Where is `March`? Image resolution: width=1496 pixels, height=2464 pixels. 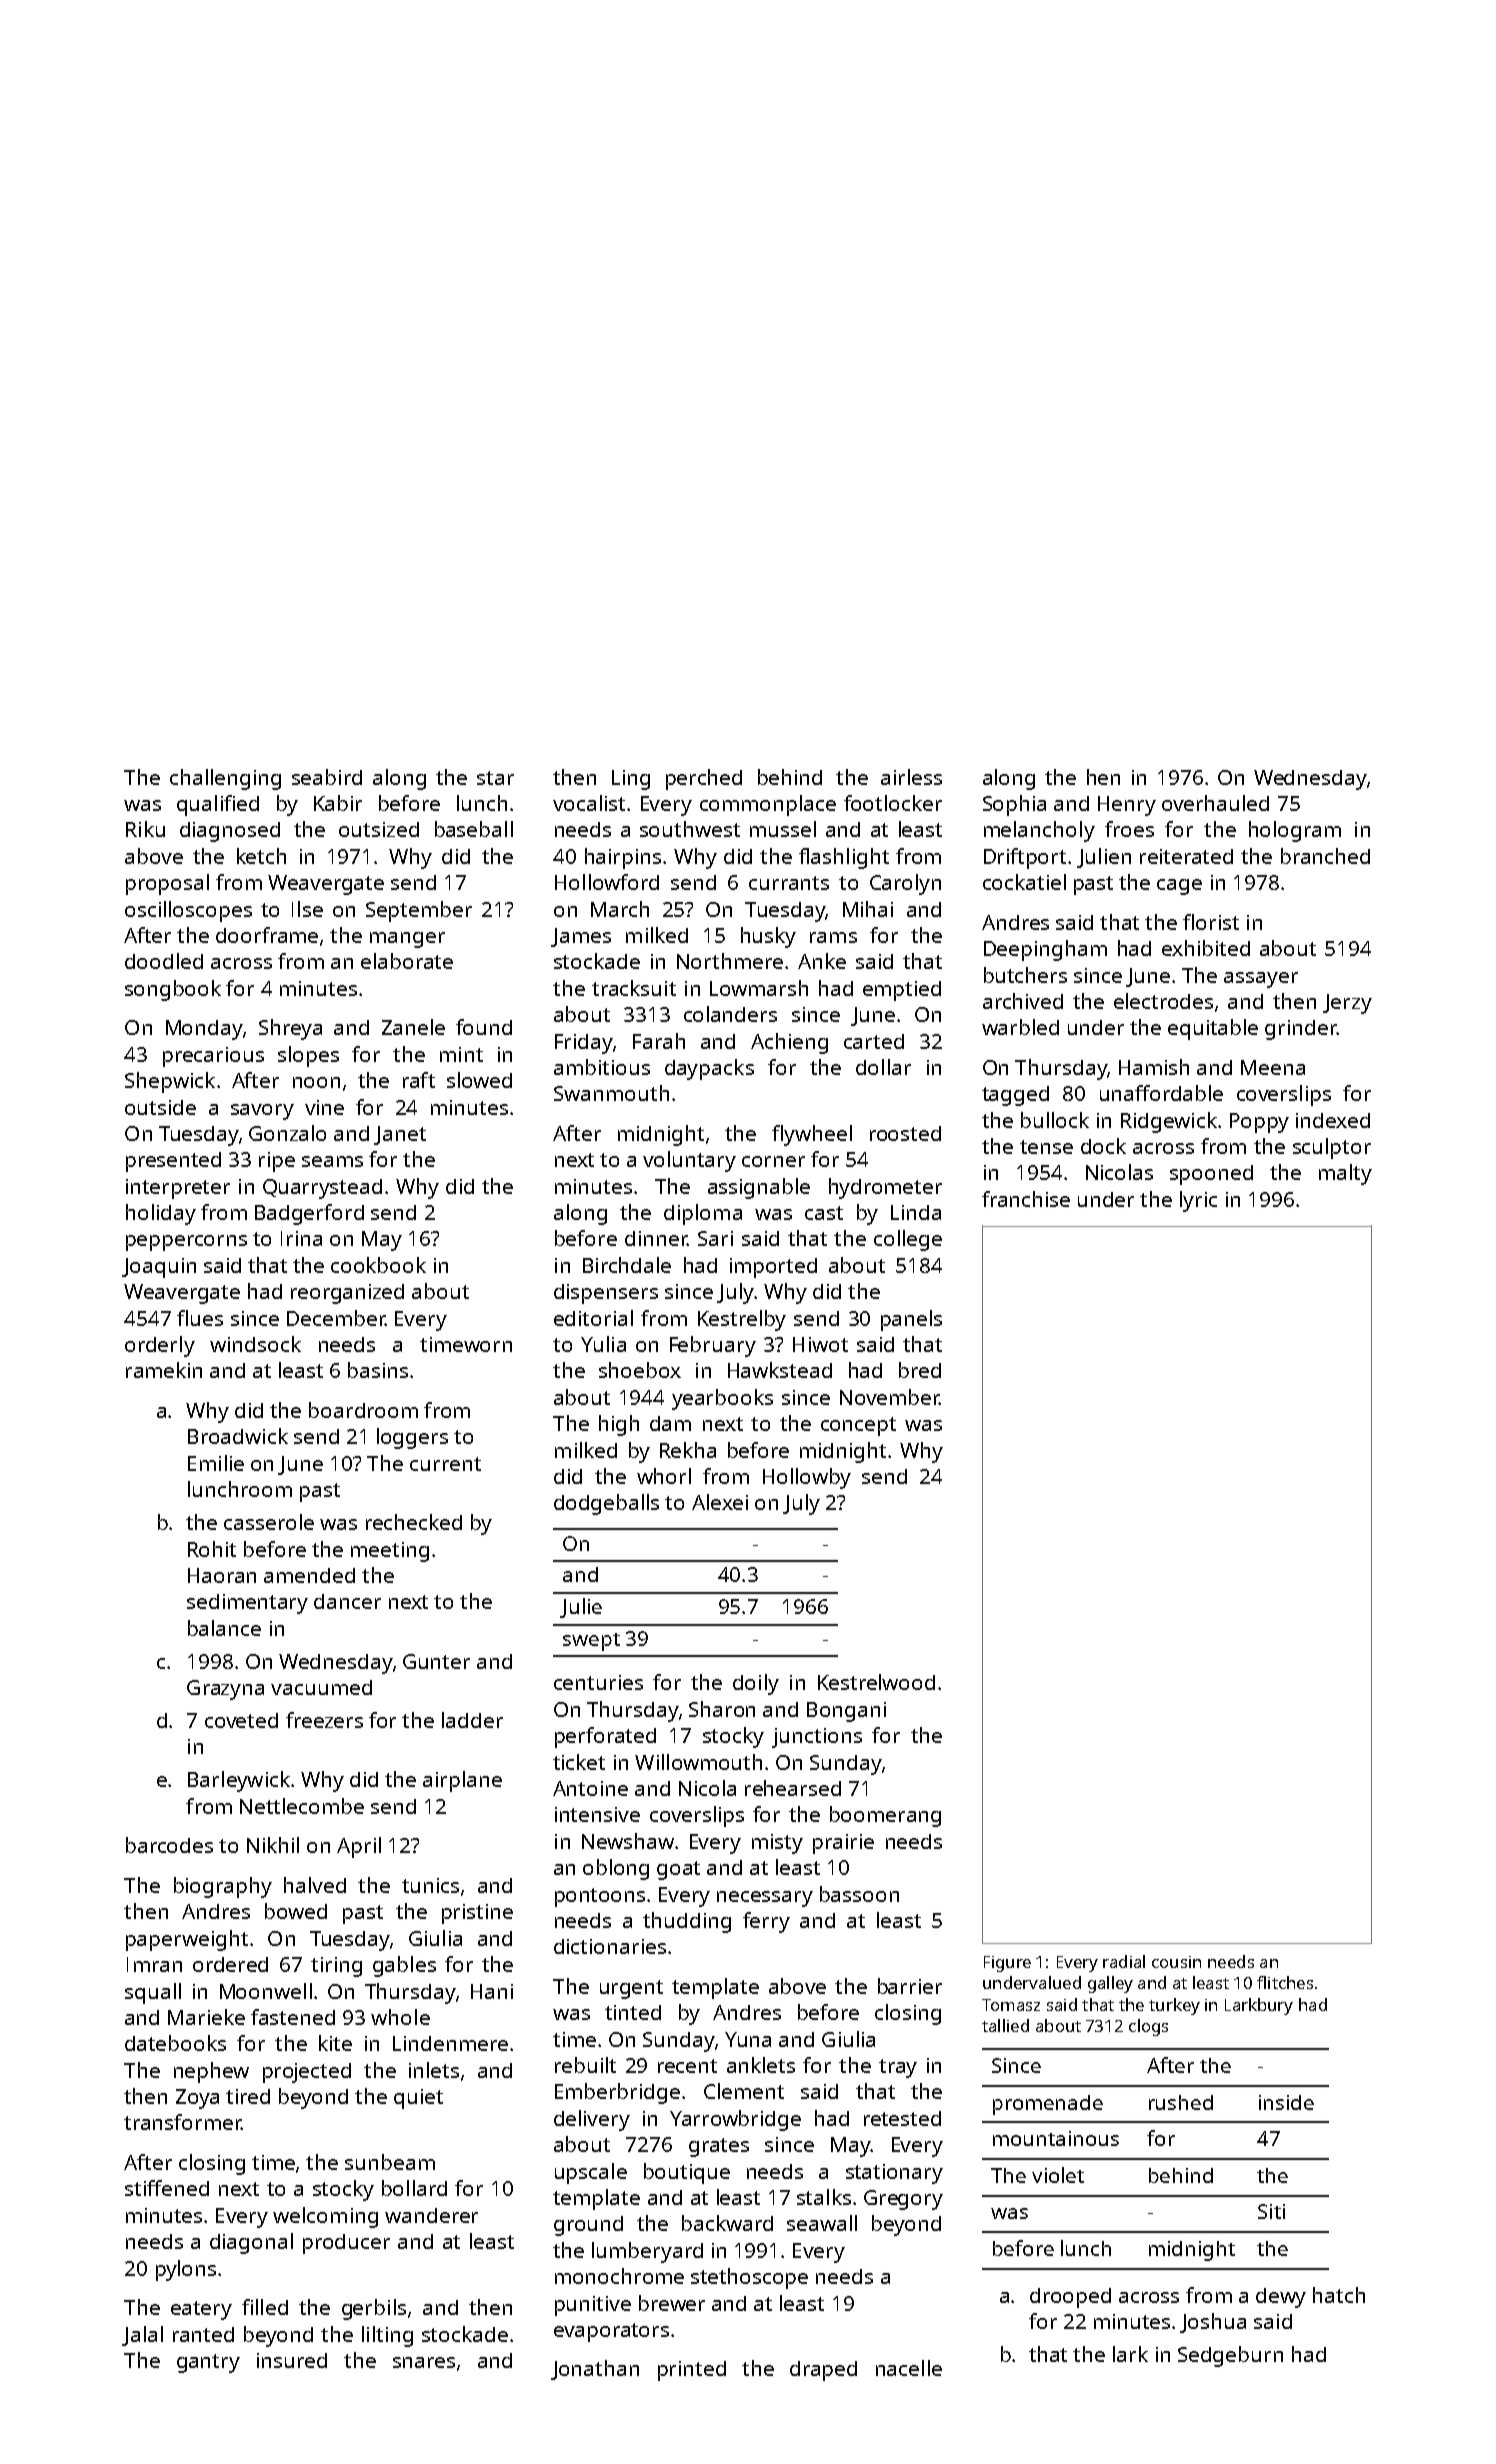 March is located at coordinates (620, 909).
